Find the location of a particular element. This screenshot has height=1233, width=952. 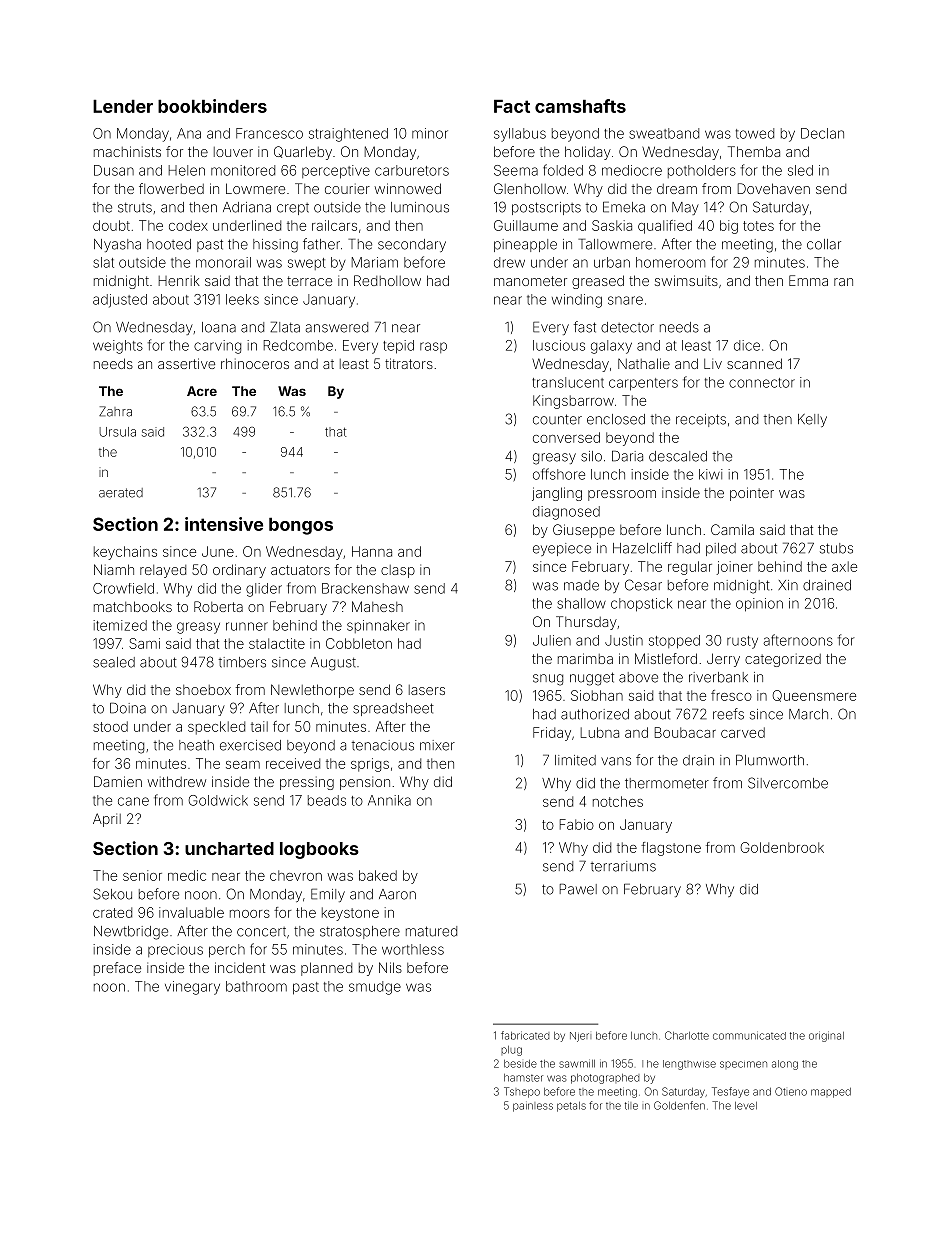

lasers is located at coordinates (427, 690).
